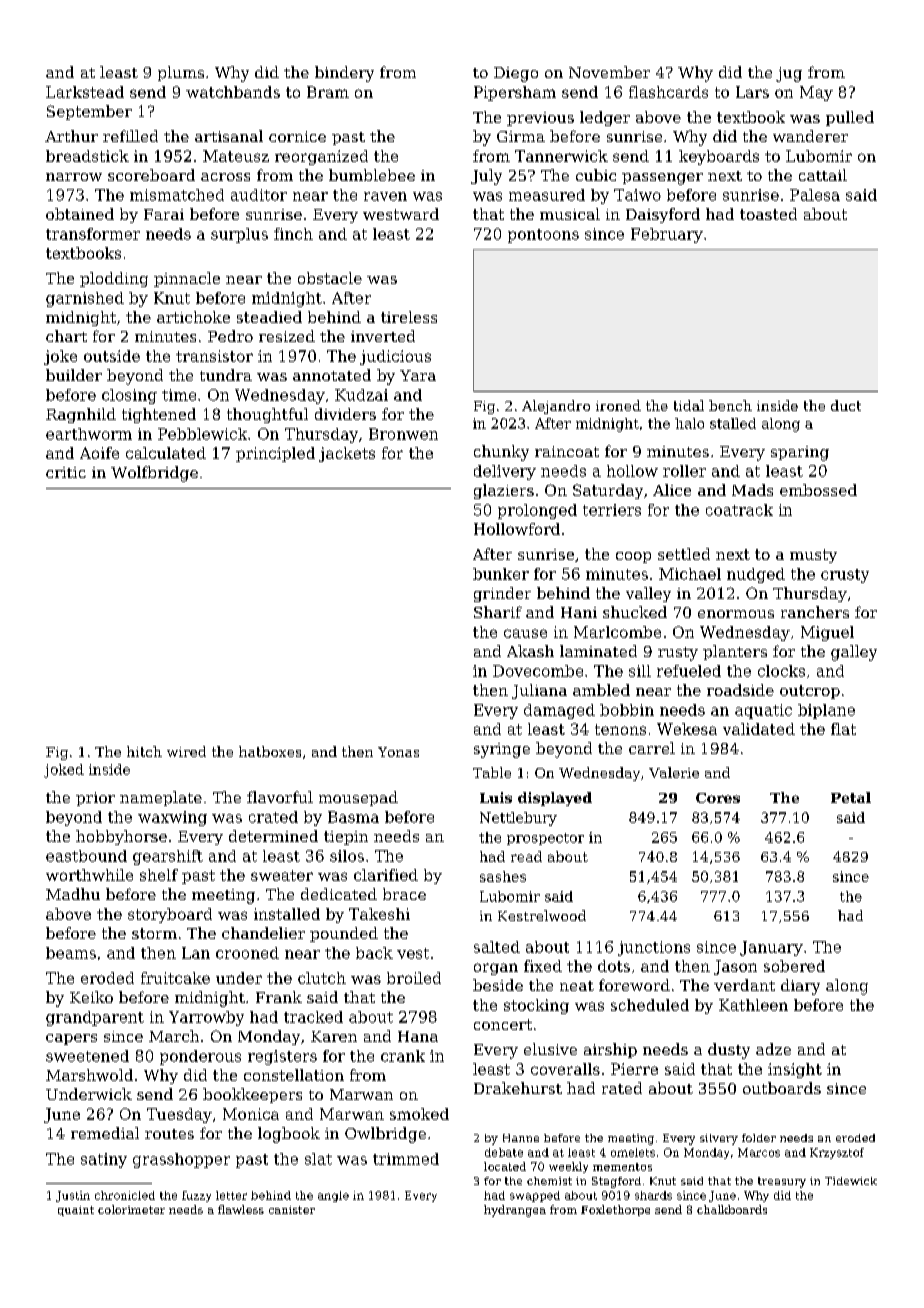 The height and width of the screenshot is (1308, 924). Describe the element at coordinates (172, 818) in the screenshot. I see `waxwing` at that location.
